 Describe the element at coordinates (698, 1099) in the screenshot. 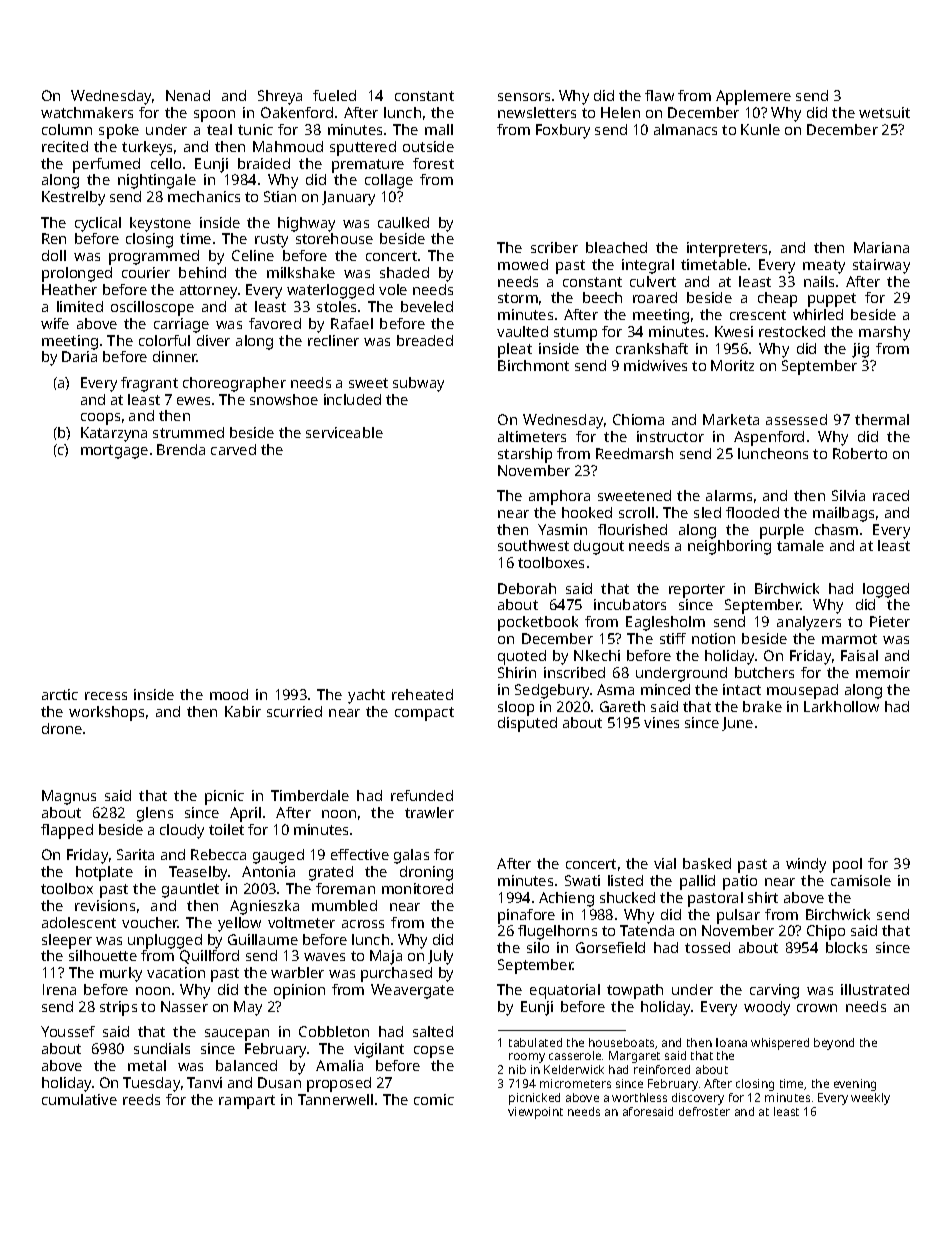

I see `discovery` at that location.
